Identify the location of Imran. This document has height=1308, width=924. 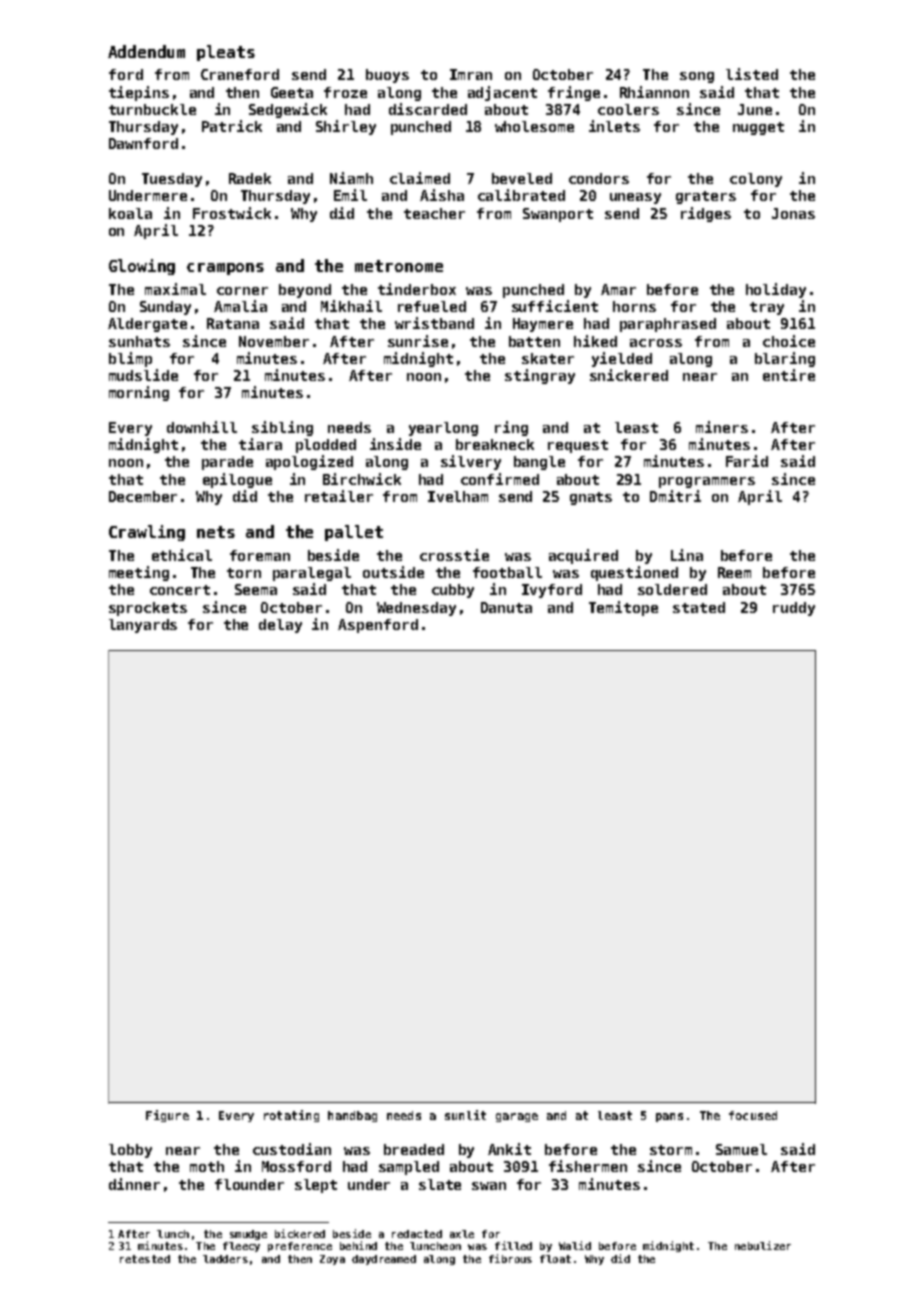
(471, 74).
